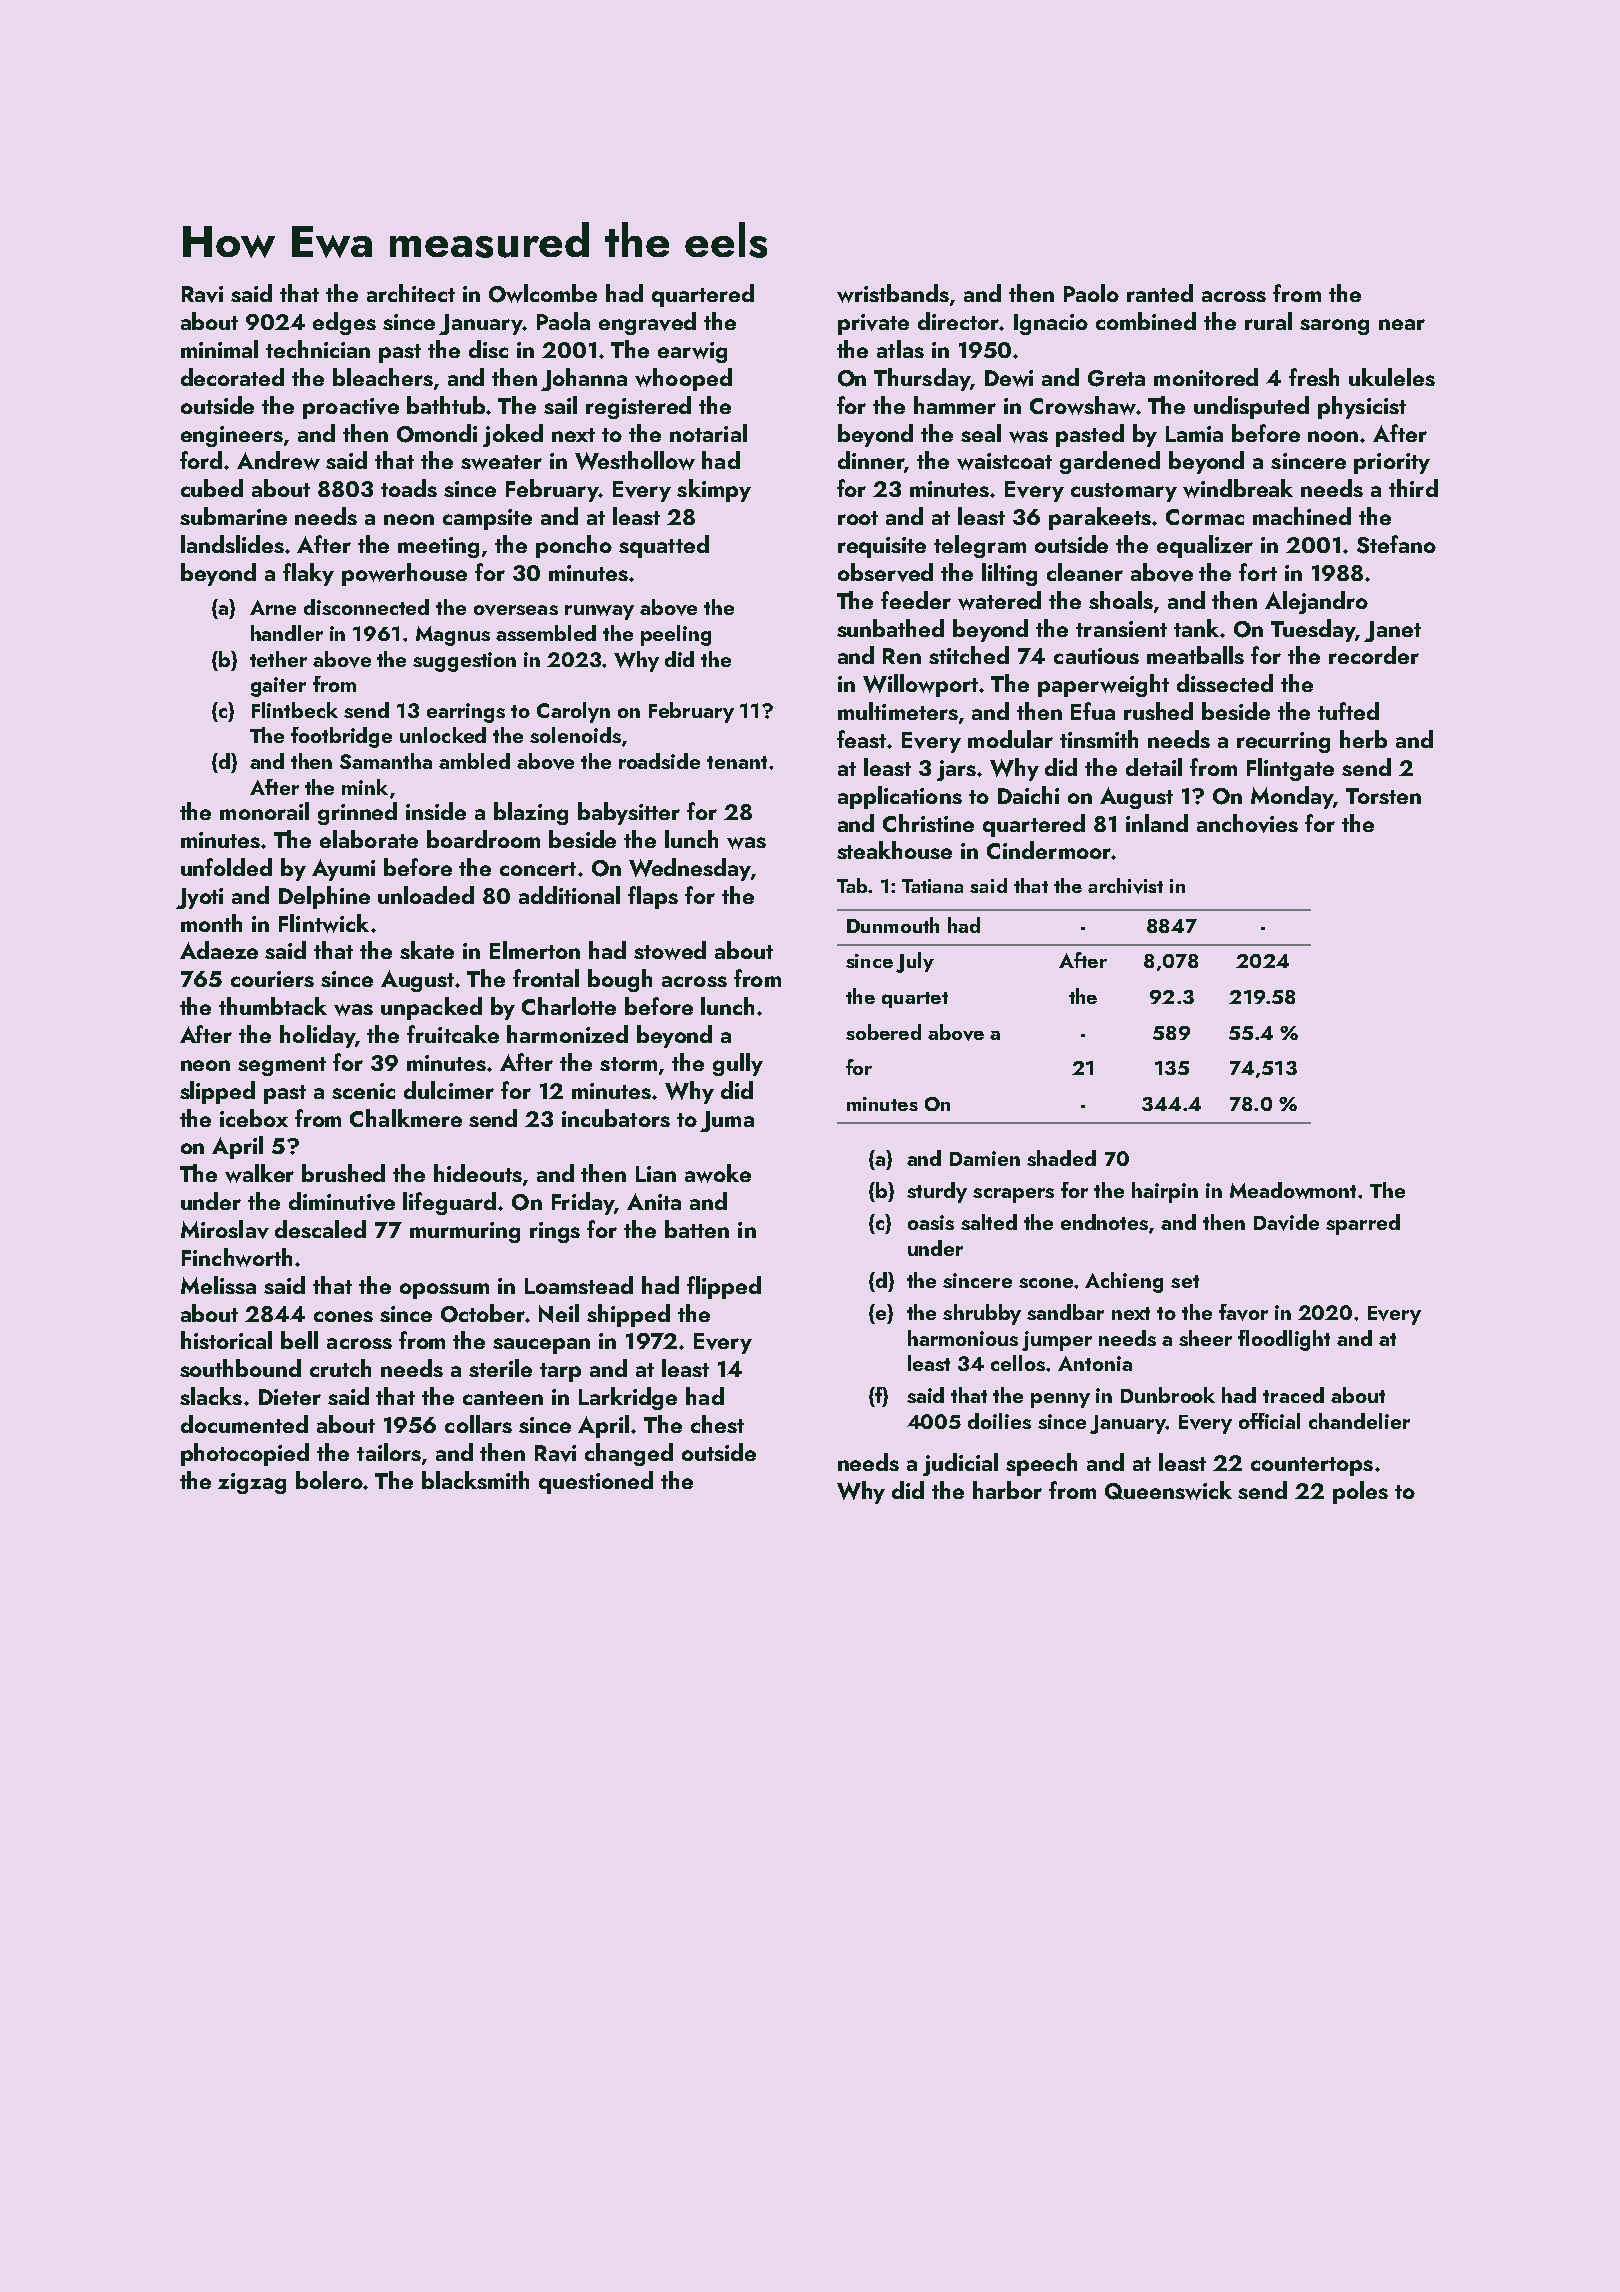 The image size is (1620, 2292). I want to click on waistcoat, so click(1004, 461).
